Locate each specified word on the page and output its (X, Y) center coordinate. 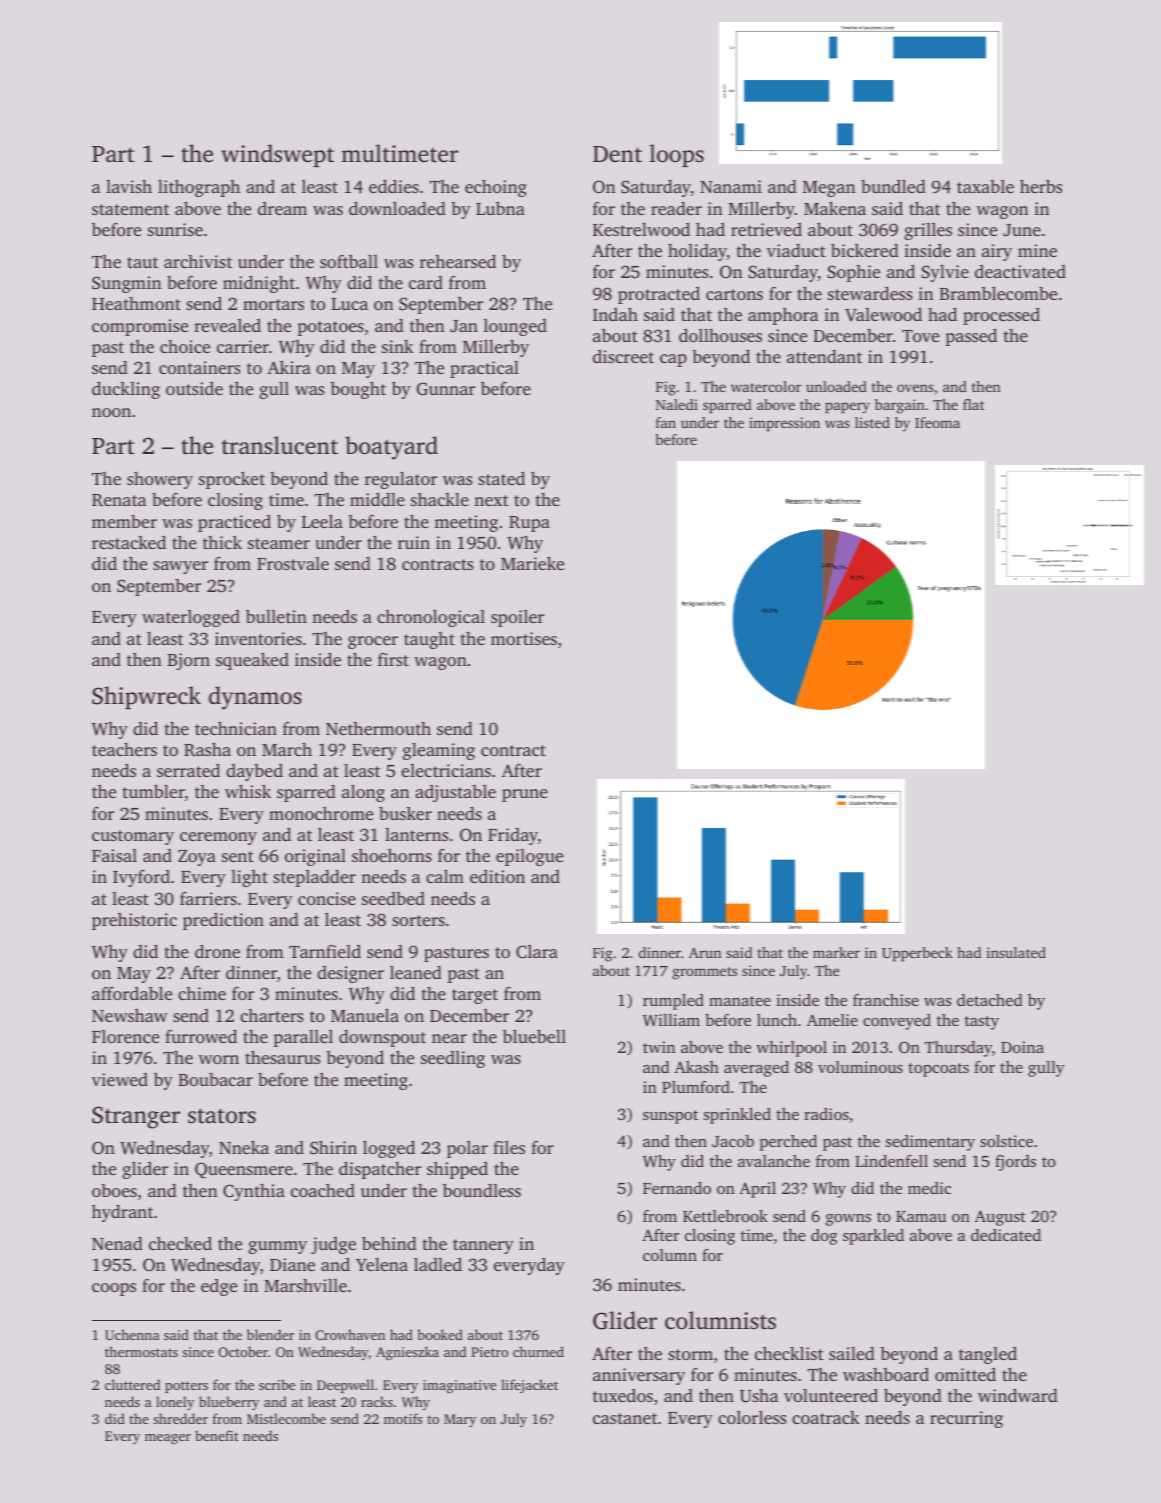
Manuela (365, 1015)
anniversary (639, 1376)
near (449, 1038)
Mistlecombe (286, 1418)
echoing (496, 188)
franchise (886, 1000)
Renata (119, 500)
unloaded (836, 386)
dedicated (1006, 1235)
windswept (277, 155)
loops (676, 155)
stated (501, 478)
